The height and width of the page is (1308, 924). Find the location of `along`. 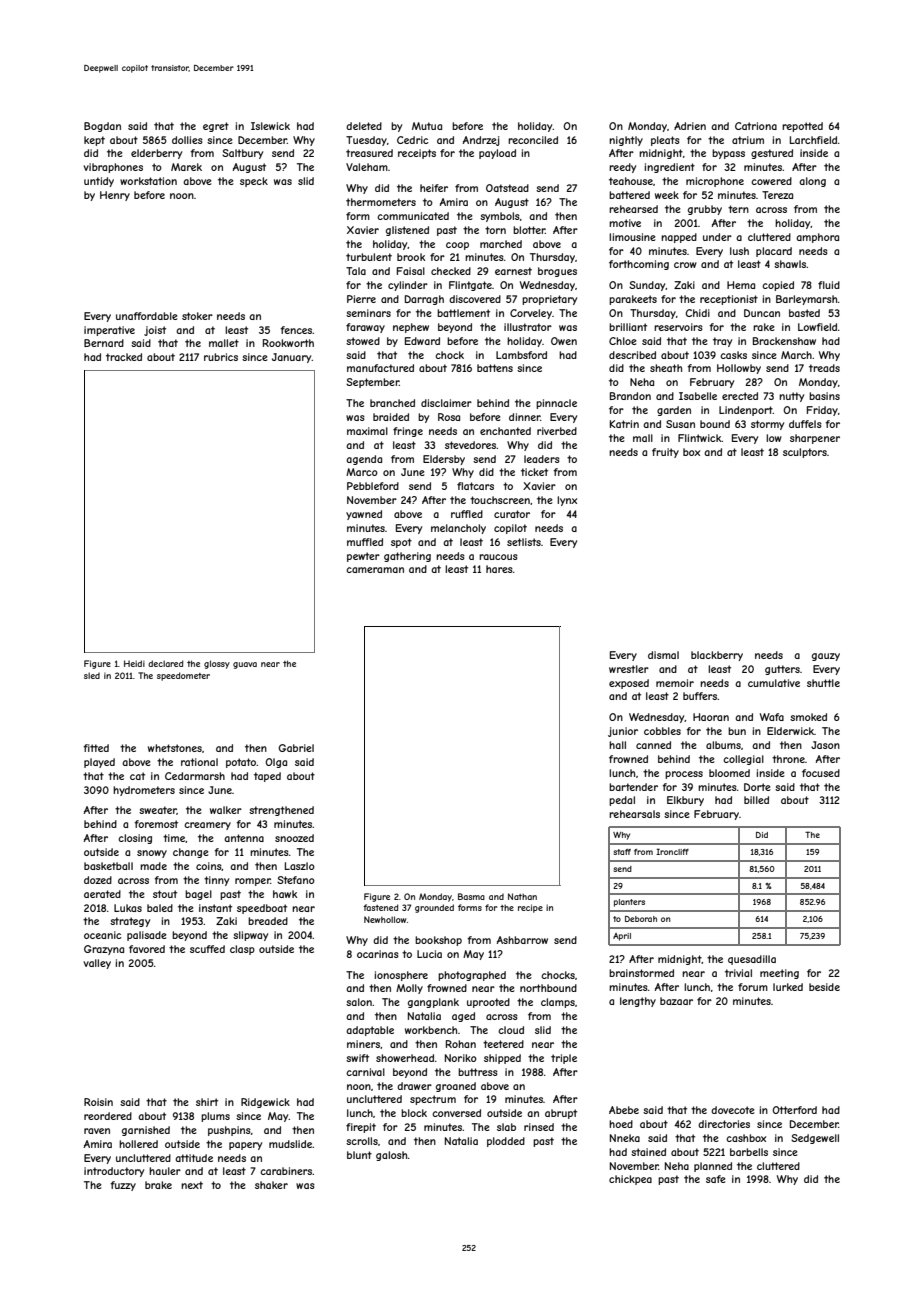

along is located at coordinates (812, 182).
